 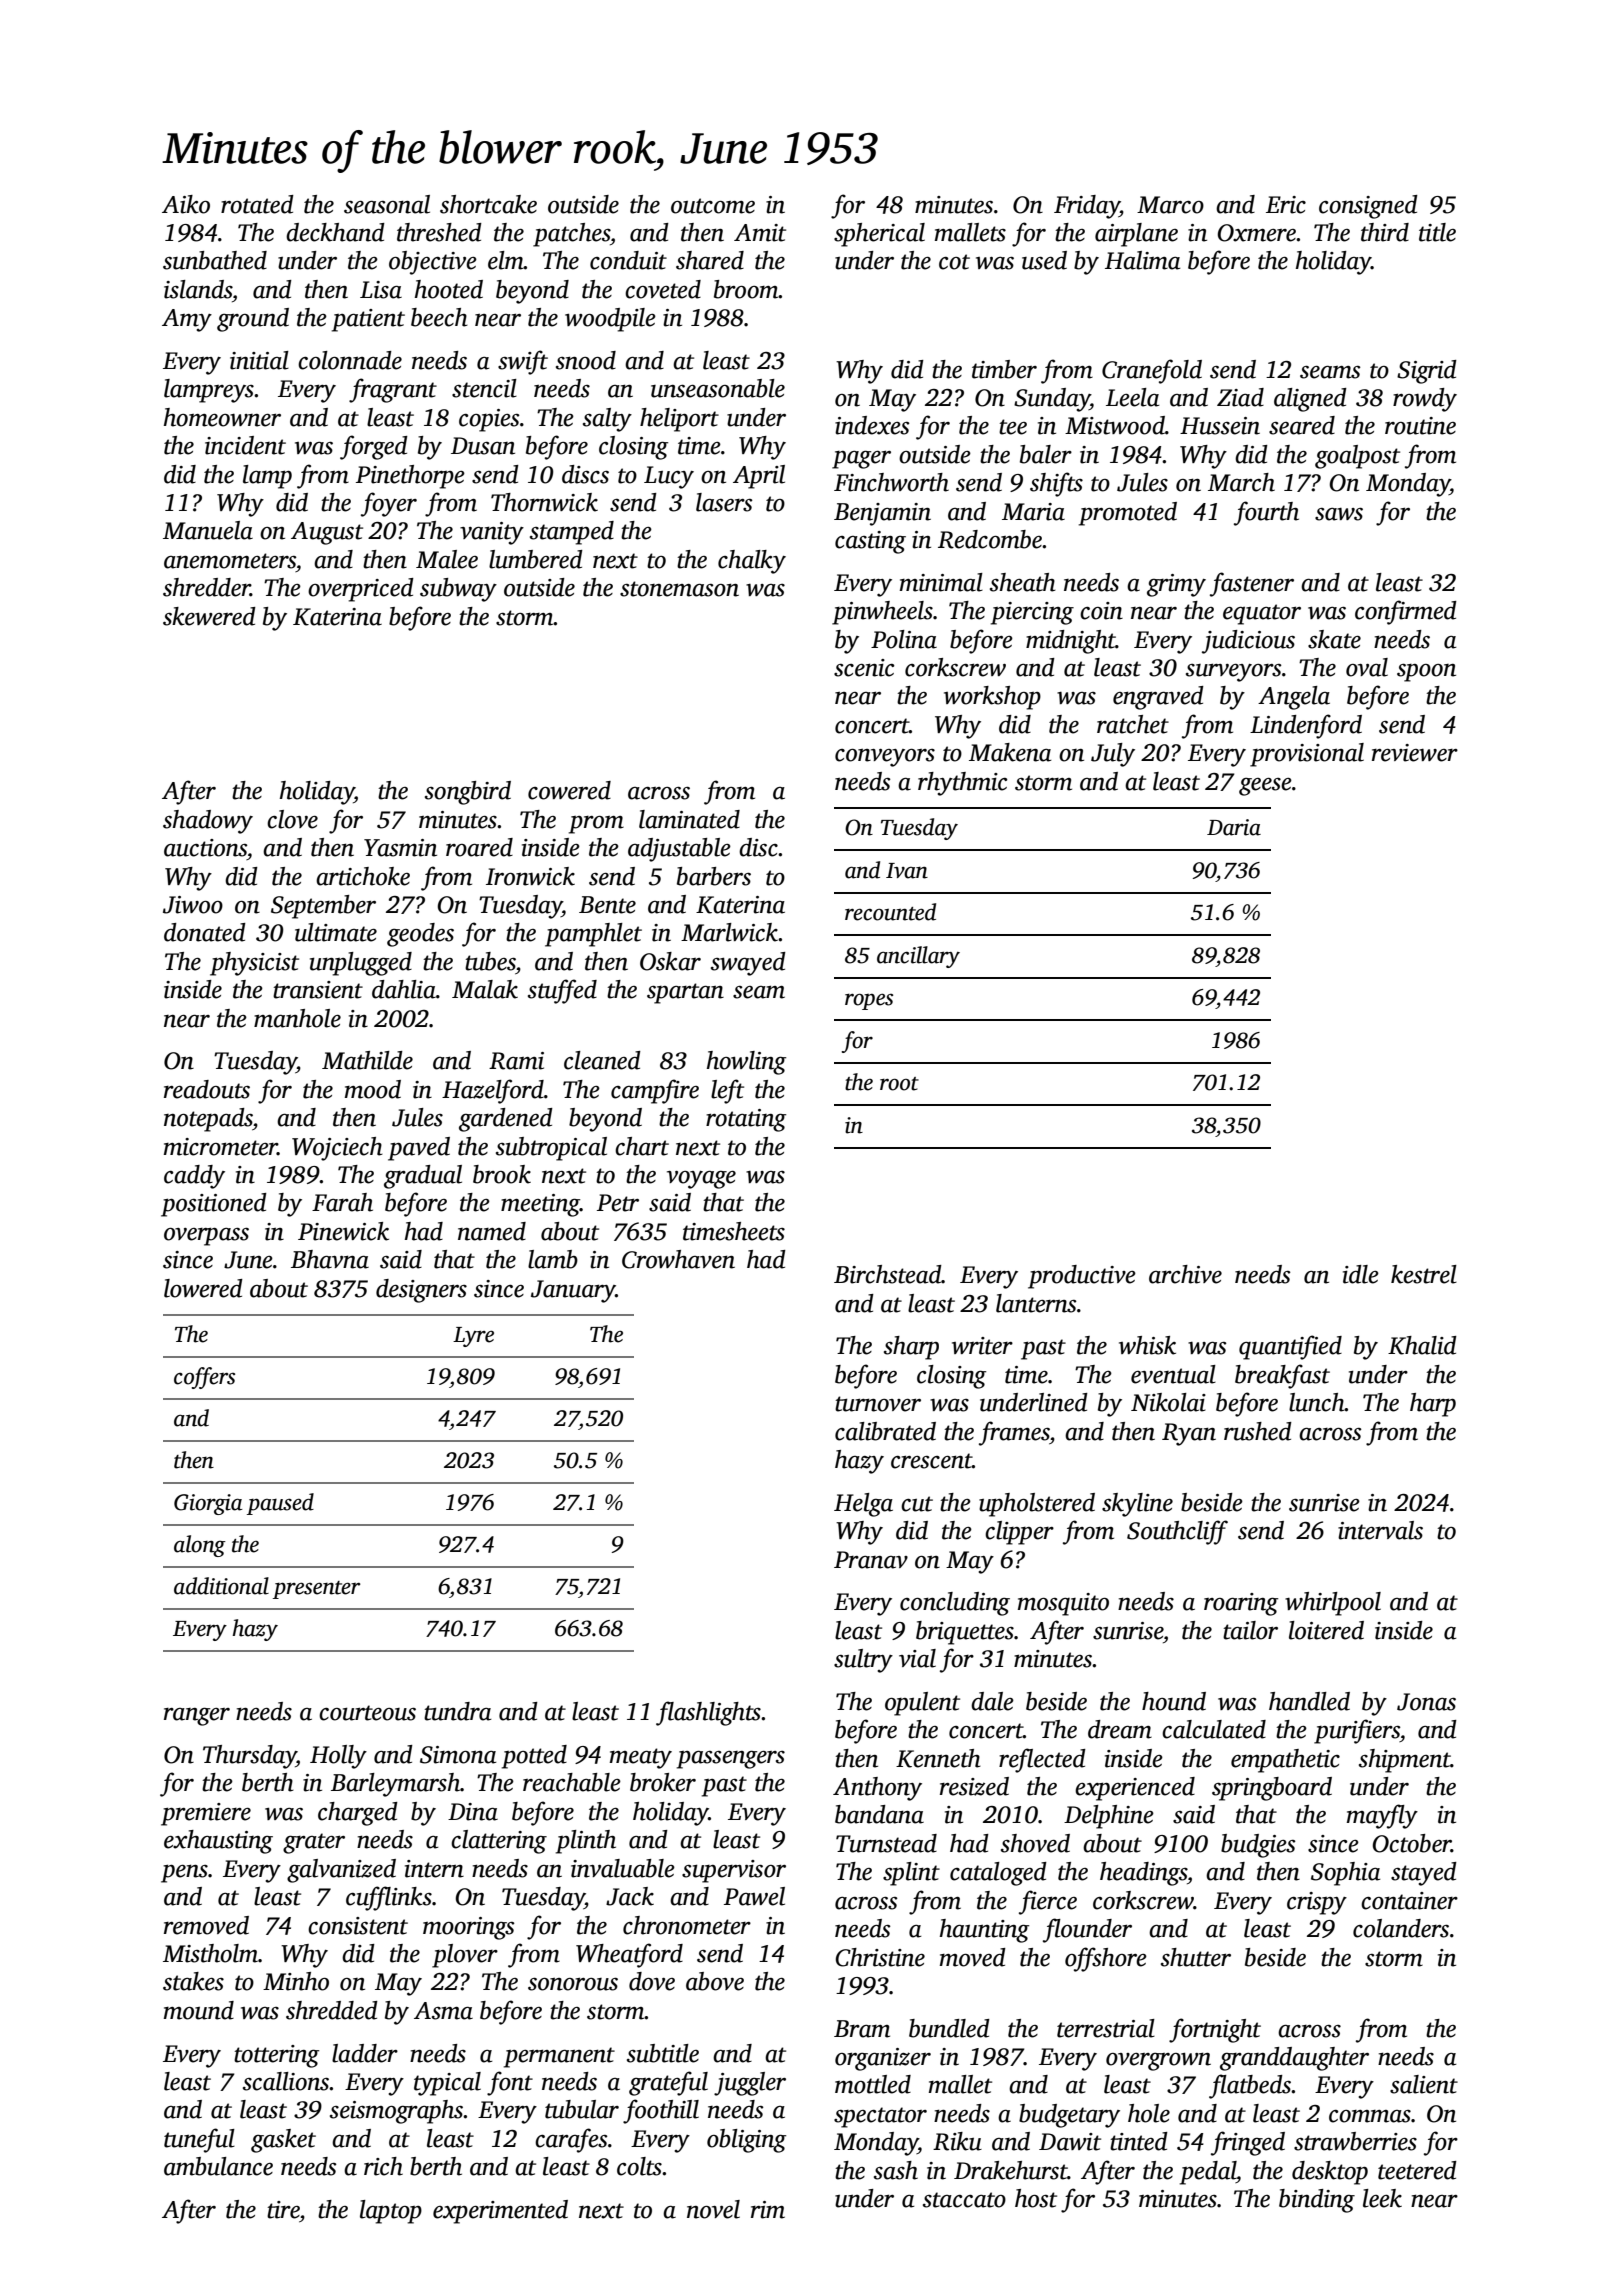 I want to click on Aiko, so click(x=186, y=204).
